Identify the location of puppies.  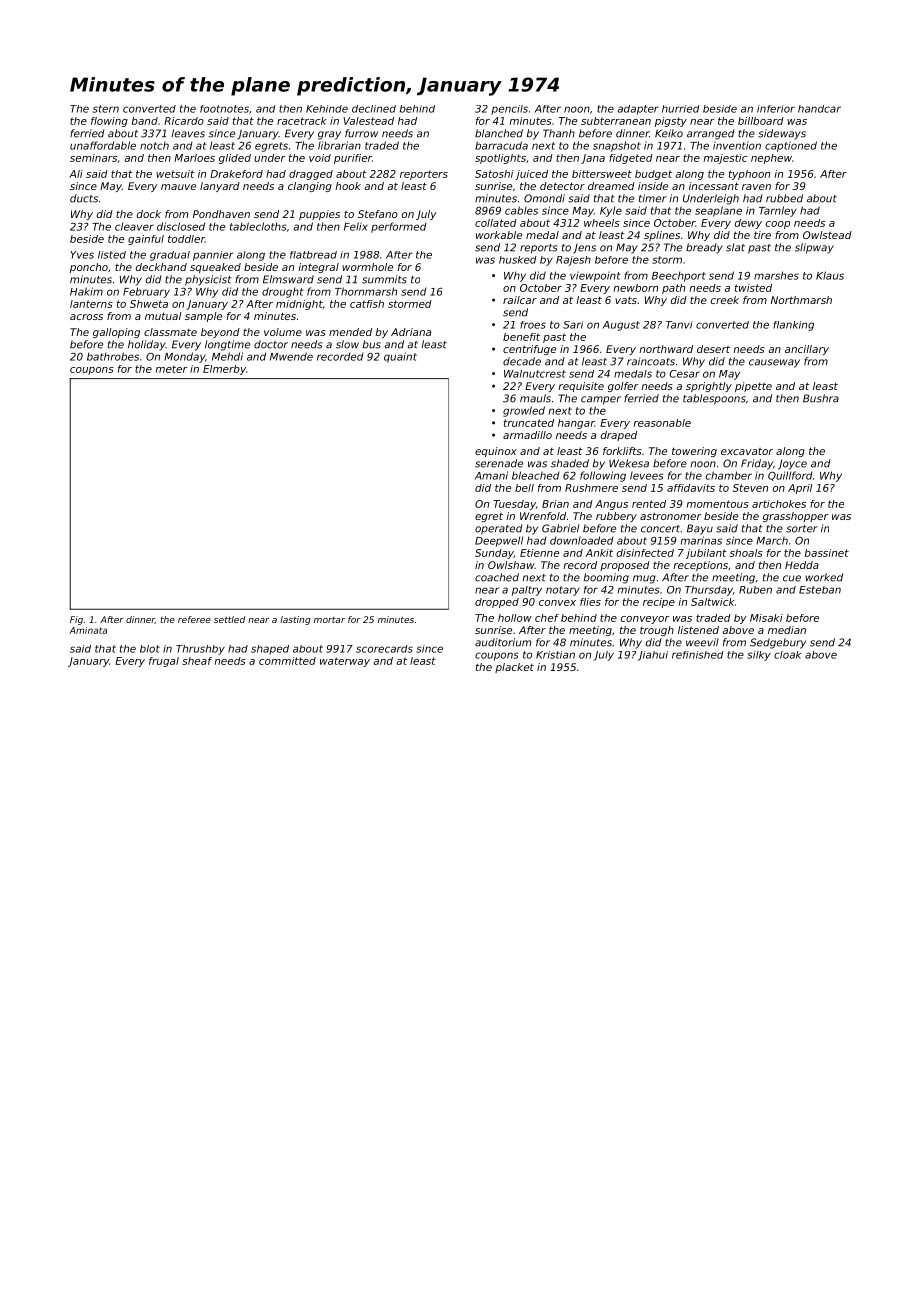
(319, 215).
